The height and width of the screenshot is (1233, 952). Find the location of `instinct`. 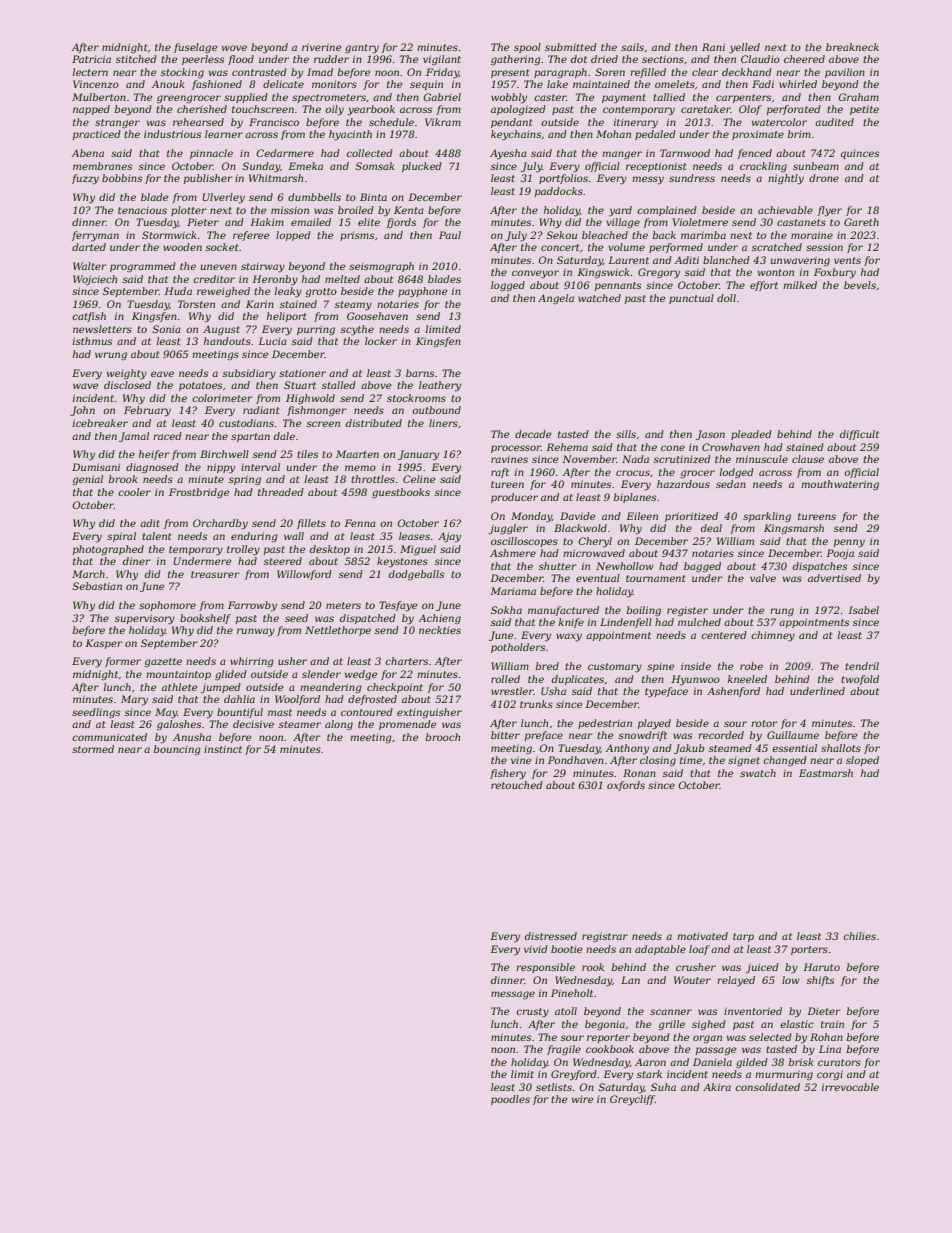

instinct is located at coordinates (223, 749).
